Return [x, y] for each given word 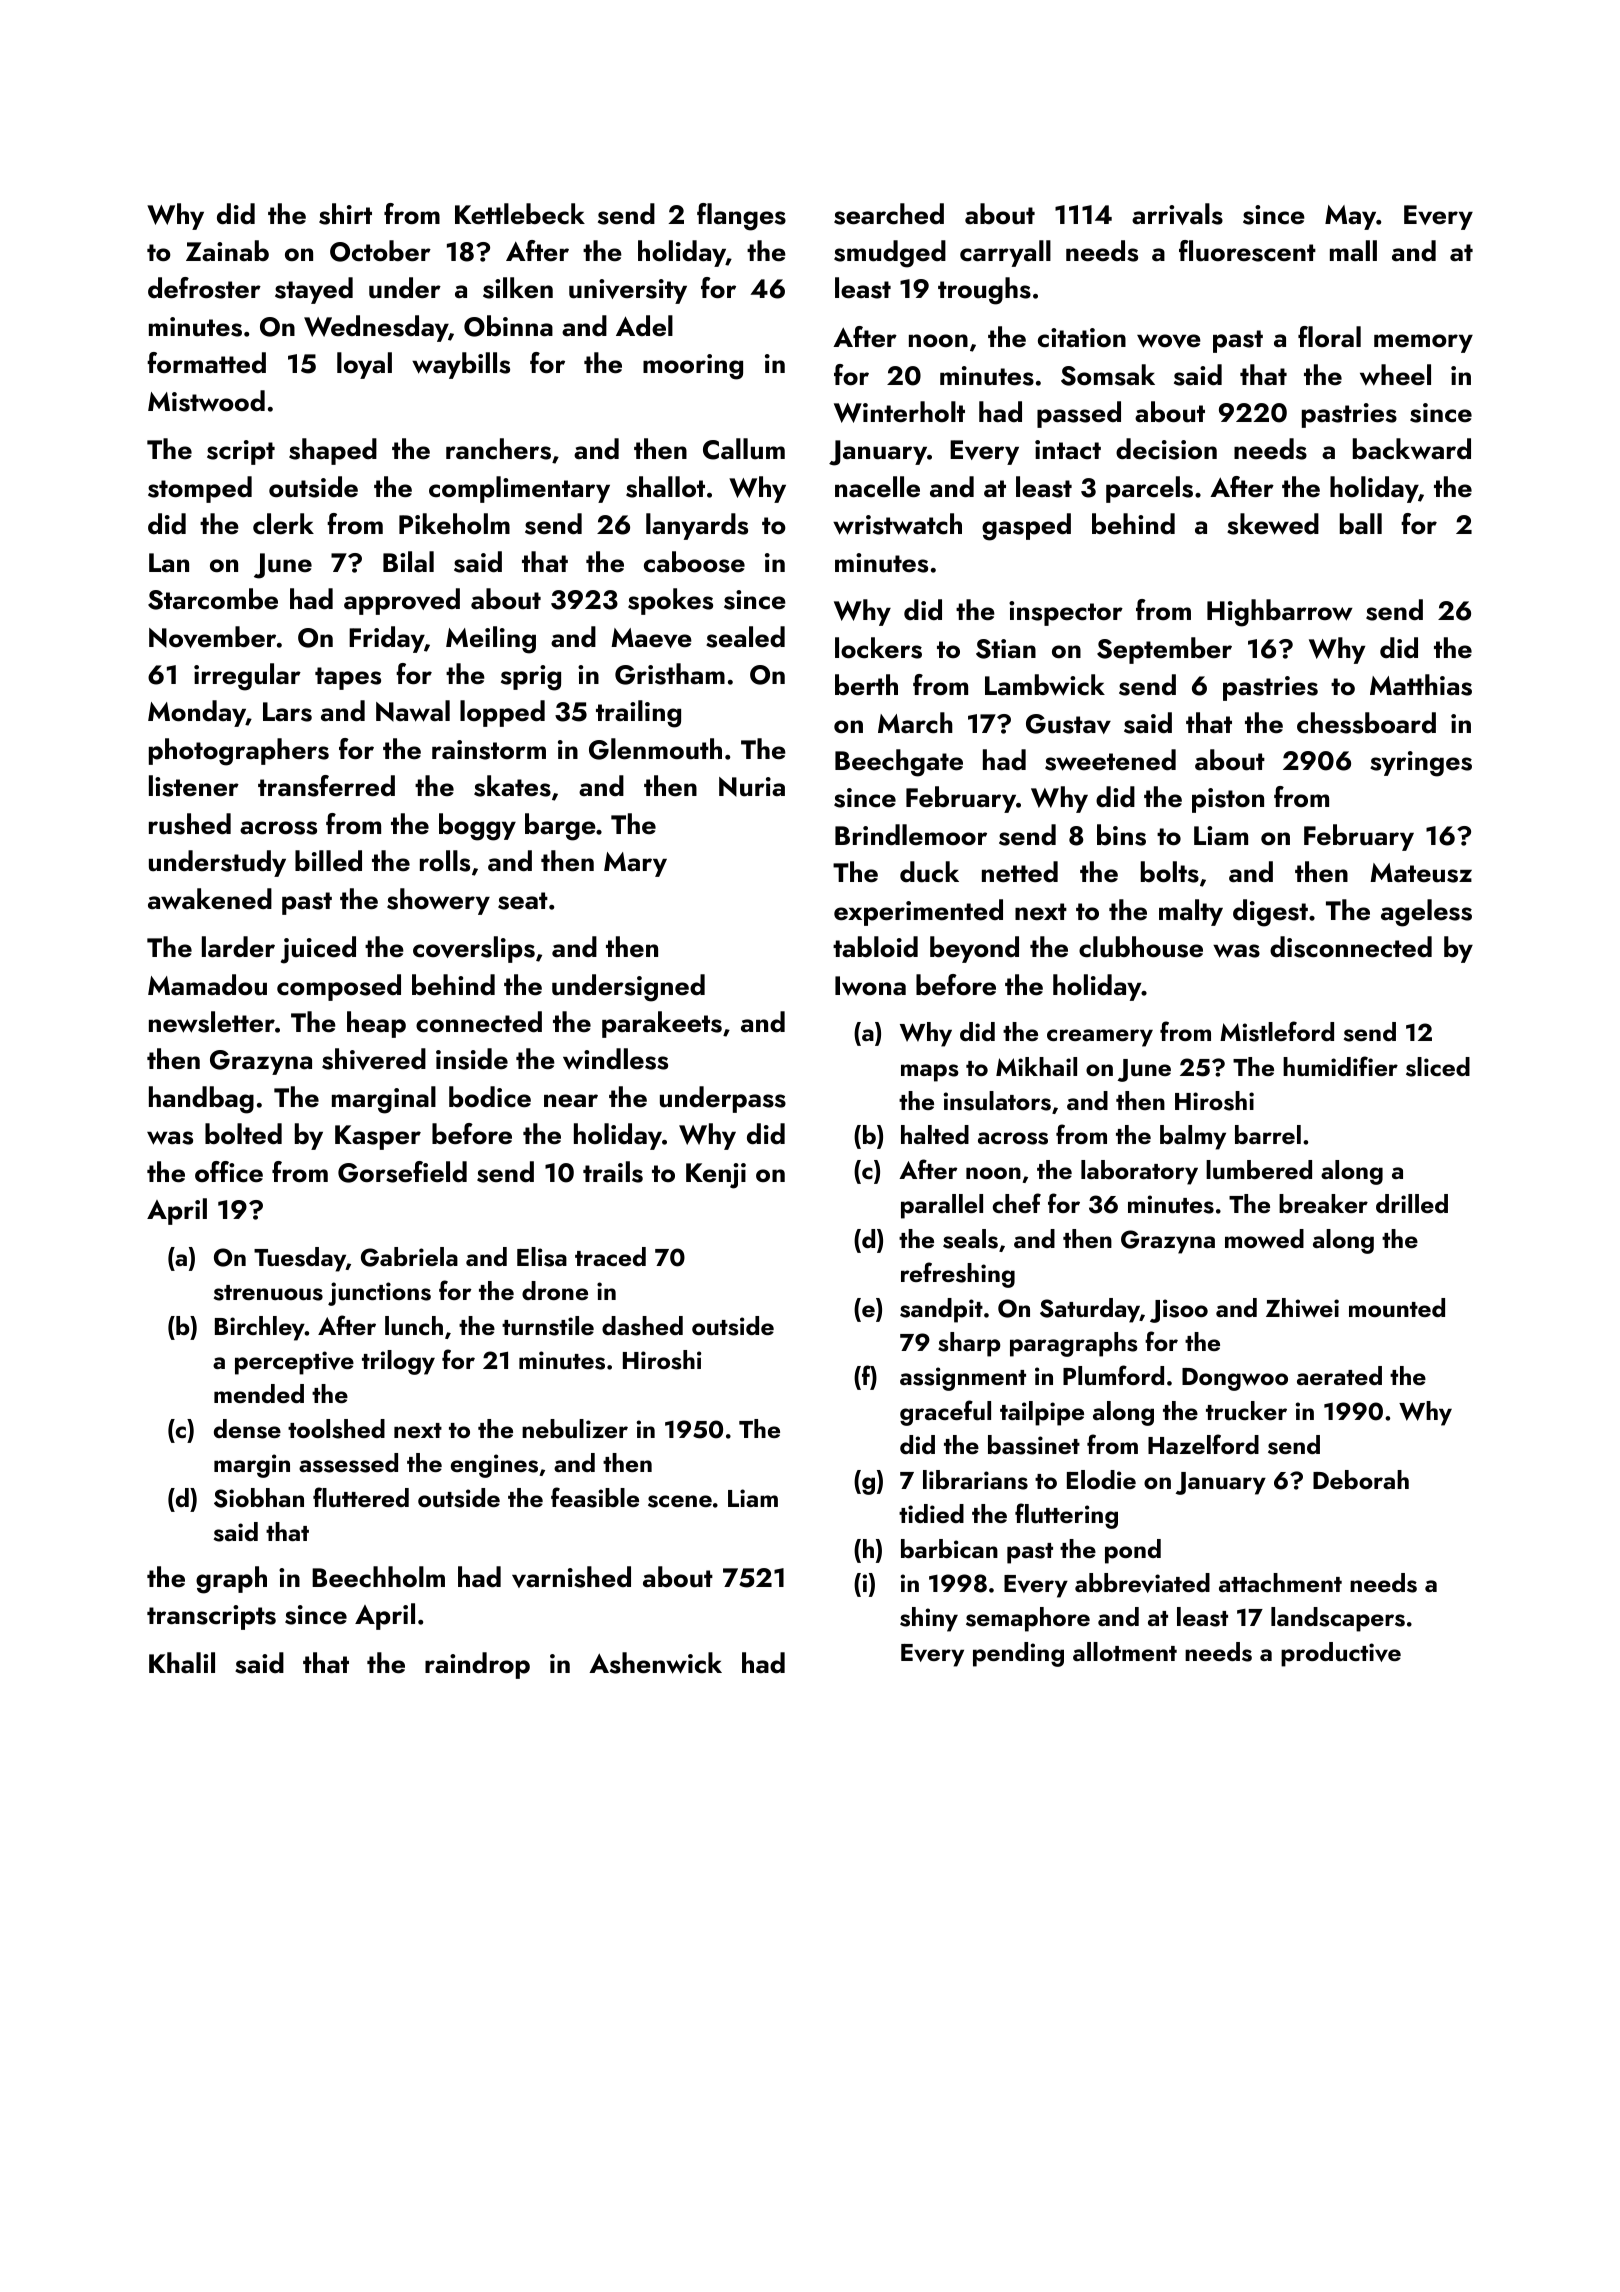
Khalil [182, 1663]
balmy [1193, 1137]
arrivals [1177, 214]
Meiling [491, 640]
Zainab [227, 250]
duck [929, 872]
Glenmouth [655, 749]
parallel [942, 1206]
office [229, 1172]
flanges [741, 217]
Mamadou [207, 985]
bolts [1170, 872]
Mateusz [1421, 873]
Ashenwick [655, 1663]
